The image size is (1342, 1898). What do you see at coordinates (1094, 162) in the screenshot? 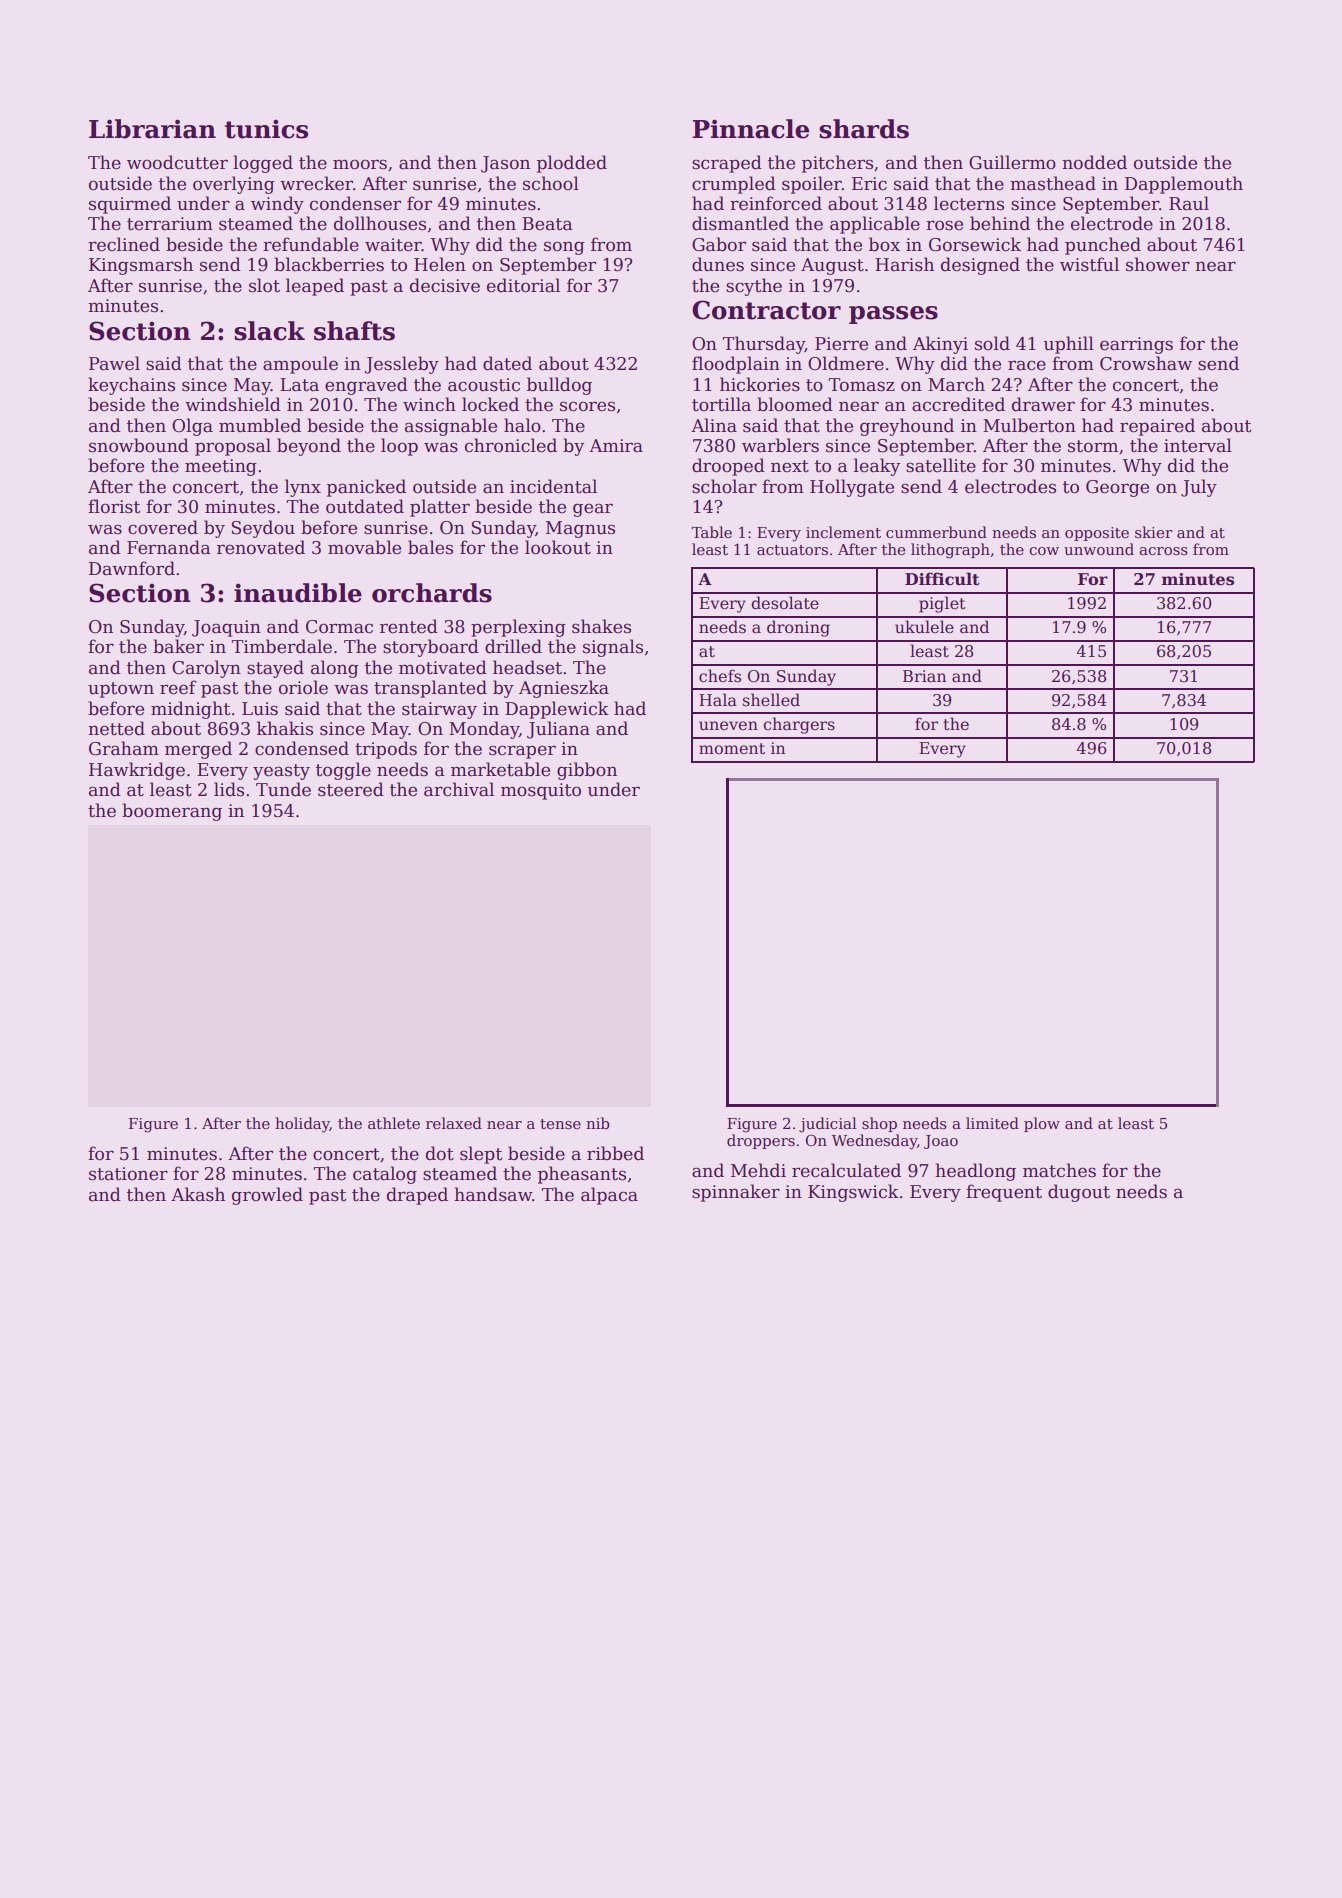
I see `nodded` at bounding box center [1094, 162].
